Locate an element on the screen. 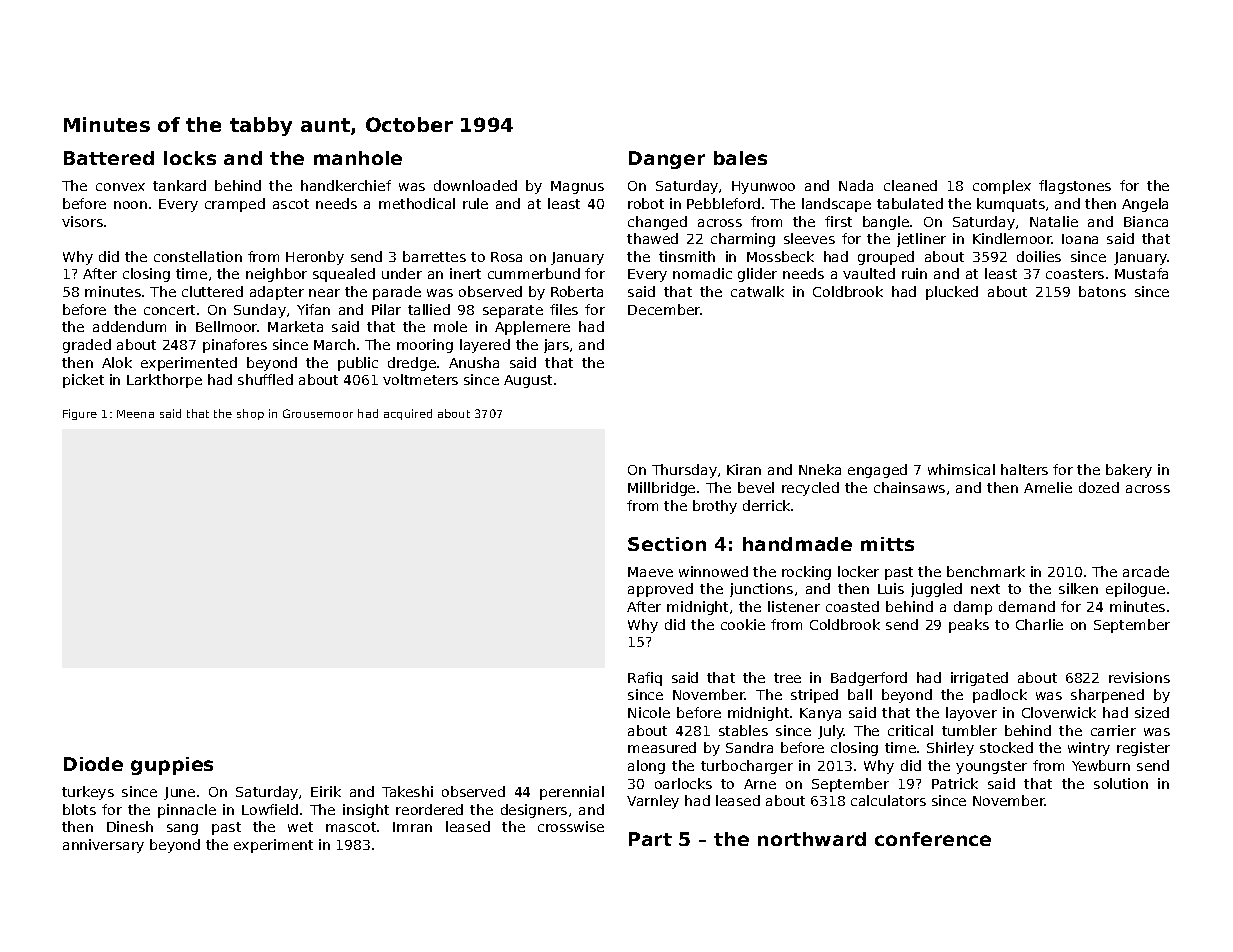 This screenshot has width=1233, height=952. approved is located at coordinates (660, 590).
